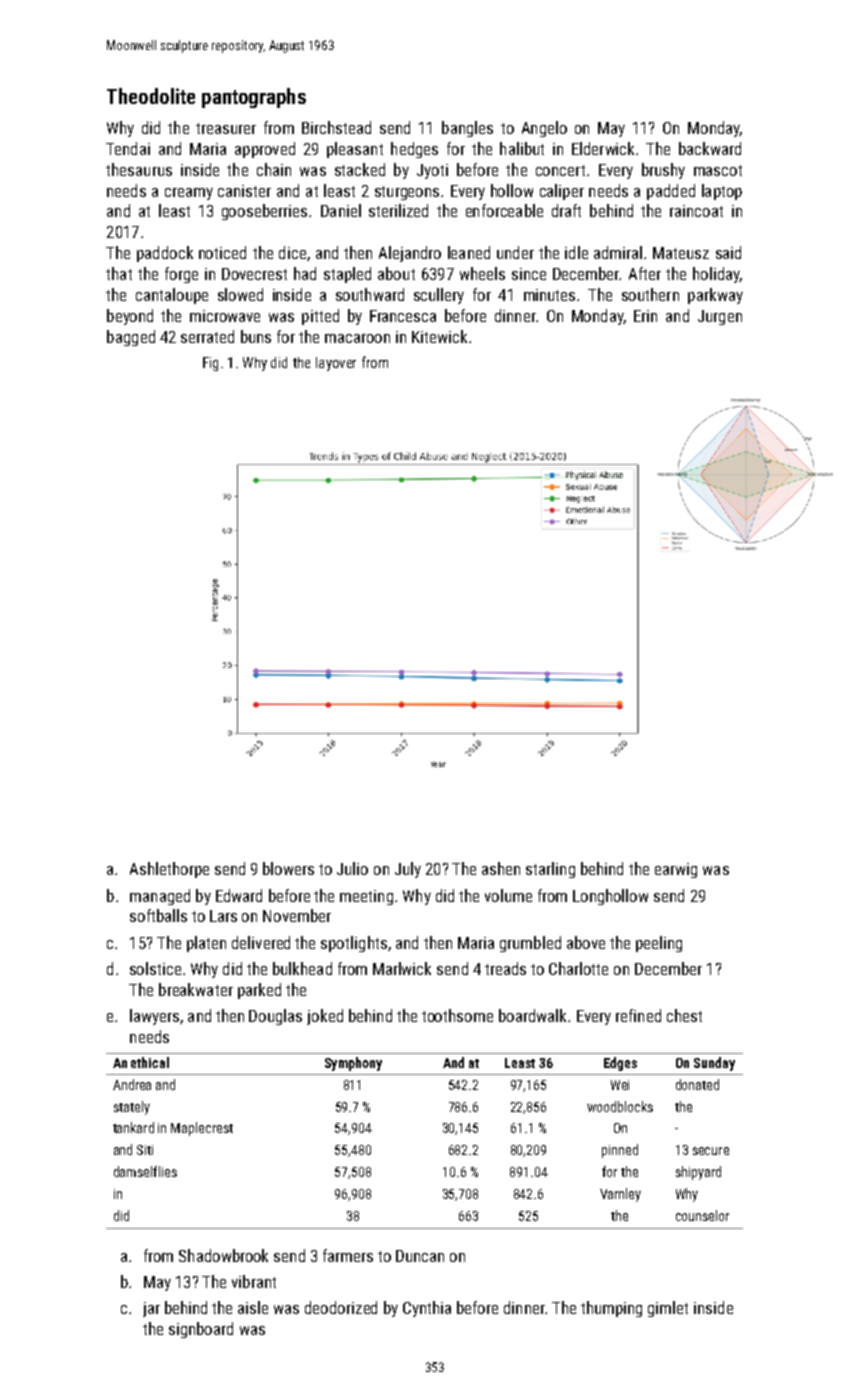 This screenshot has height=1400, width=849. Describe the element at coordinates (165, 254) in the screenshot. I see `paddock` at that location.
